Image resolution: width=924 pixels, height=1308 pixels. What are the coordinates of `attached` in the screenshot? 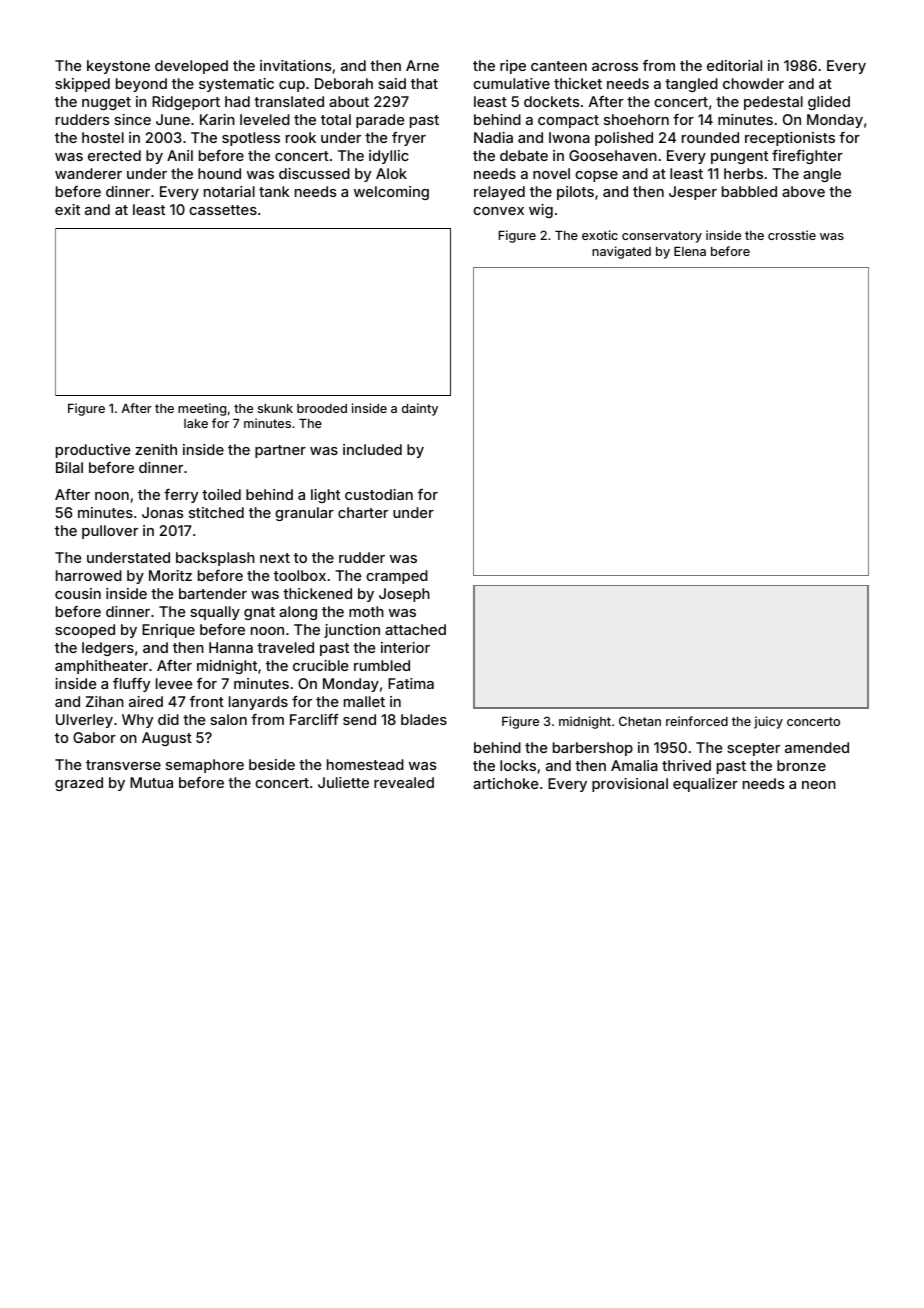 It's located at (415, 629).
